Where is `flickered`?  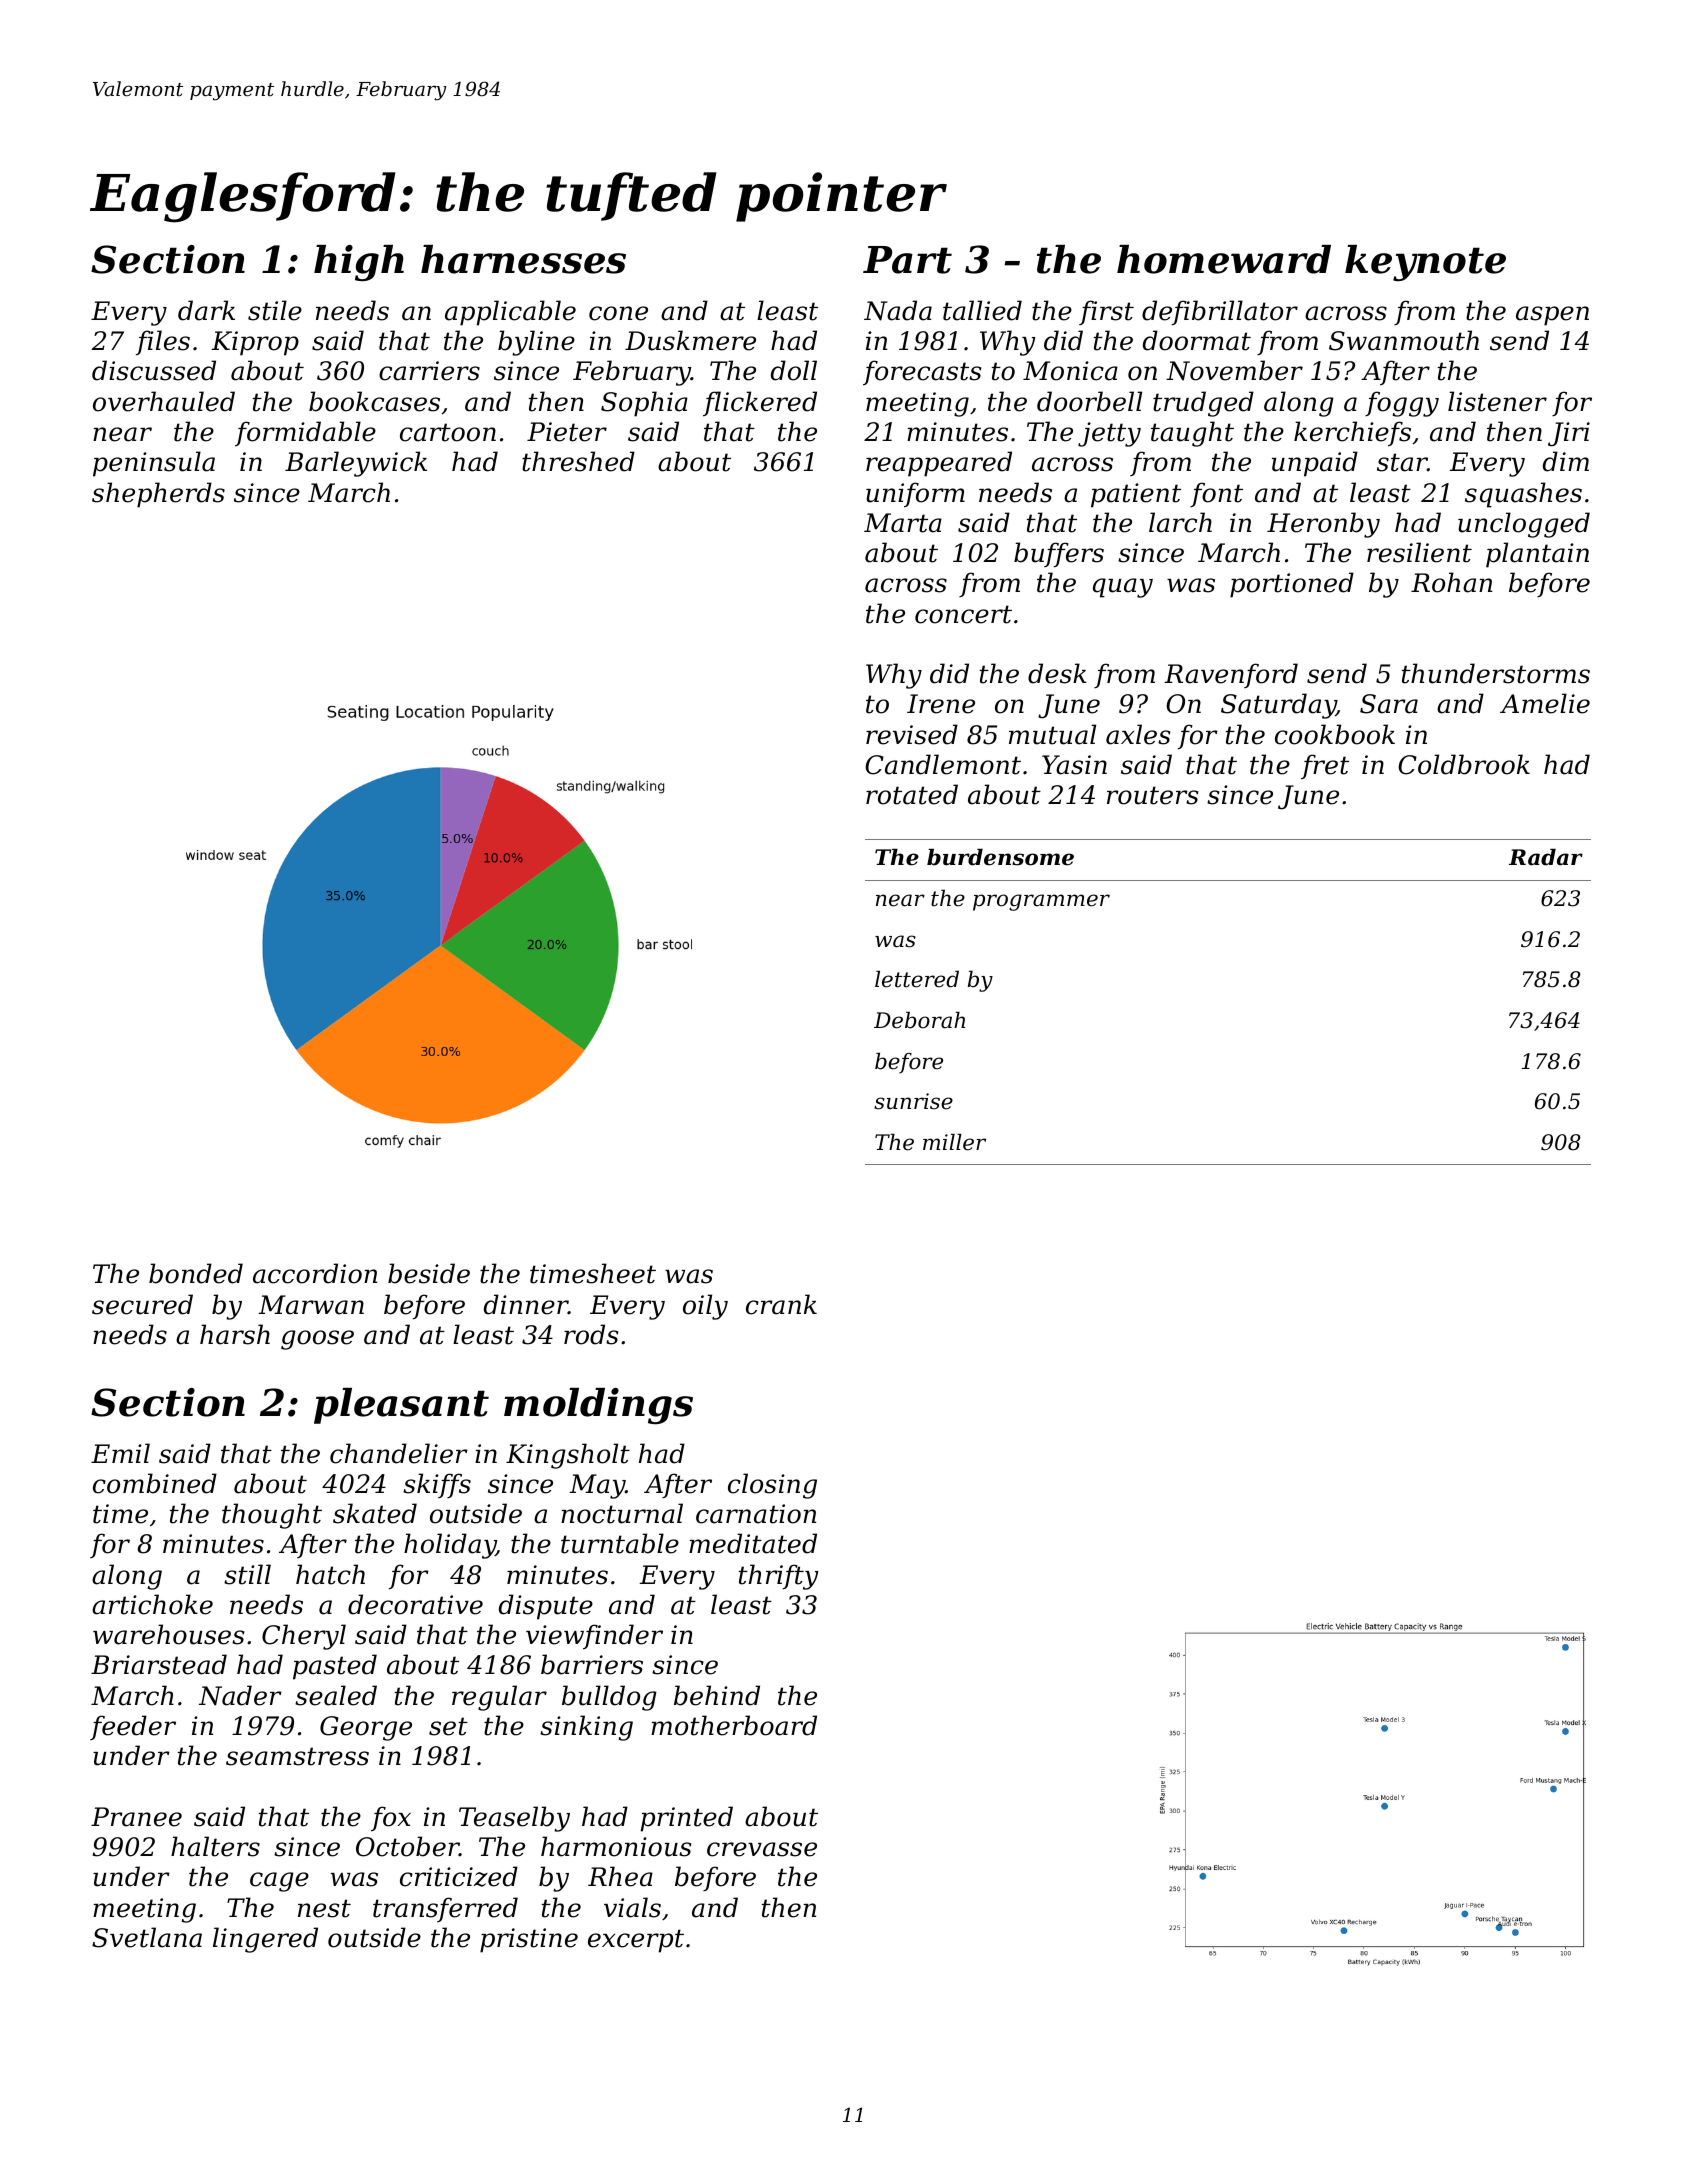 flickered is located at coordinates (760, 404).
